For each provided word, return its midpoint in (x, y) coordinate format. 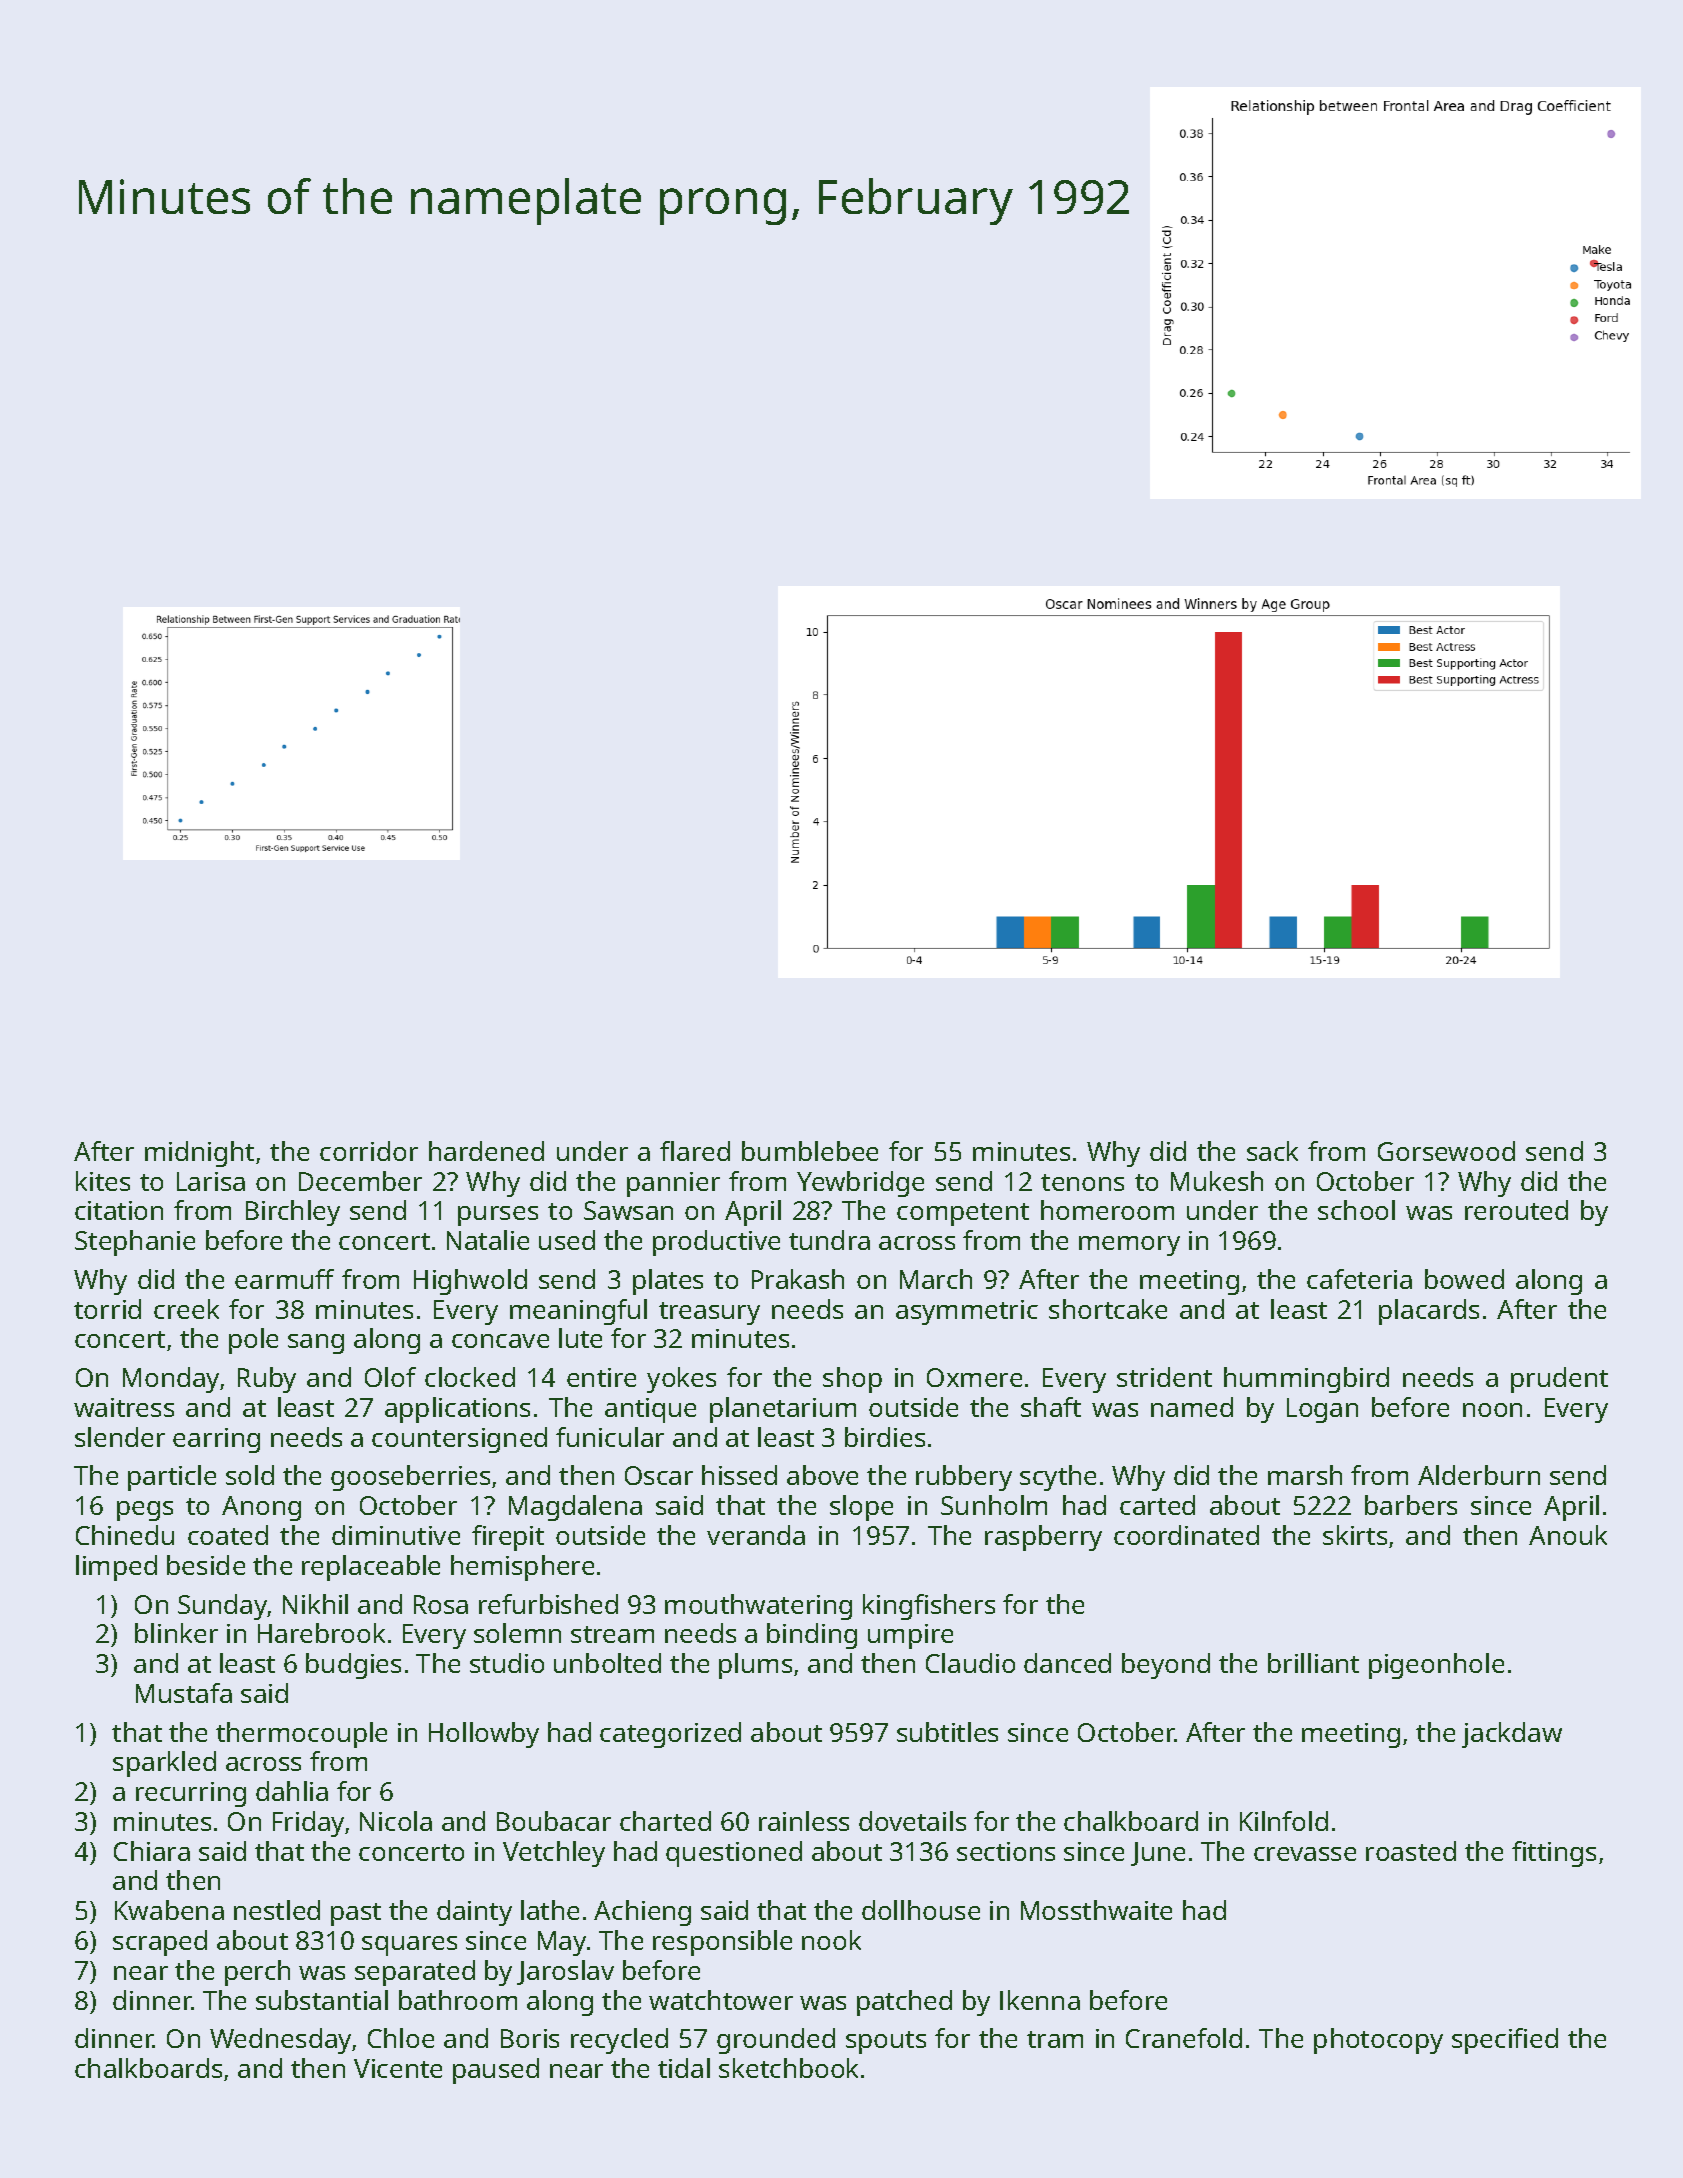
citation (119, 1210)
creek (186, 1309)
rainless (804, 1821)
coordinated (1186, 1535)
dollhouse (921, 1910)
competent (963, 1214)
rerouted (1516, 1210)
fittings (1554, 1854)
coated (228, 1535)
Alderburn (1479, 1475)
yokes (681, 1380)
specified (1505, 2041)
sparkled (164, 1764)
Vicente (398, 2068)
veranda (756, 1535)
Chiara (152, 1851)
